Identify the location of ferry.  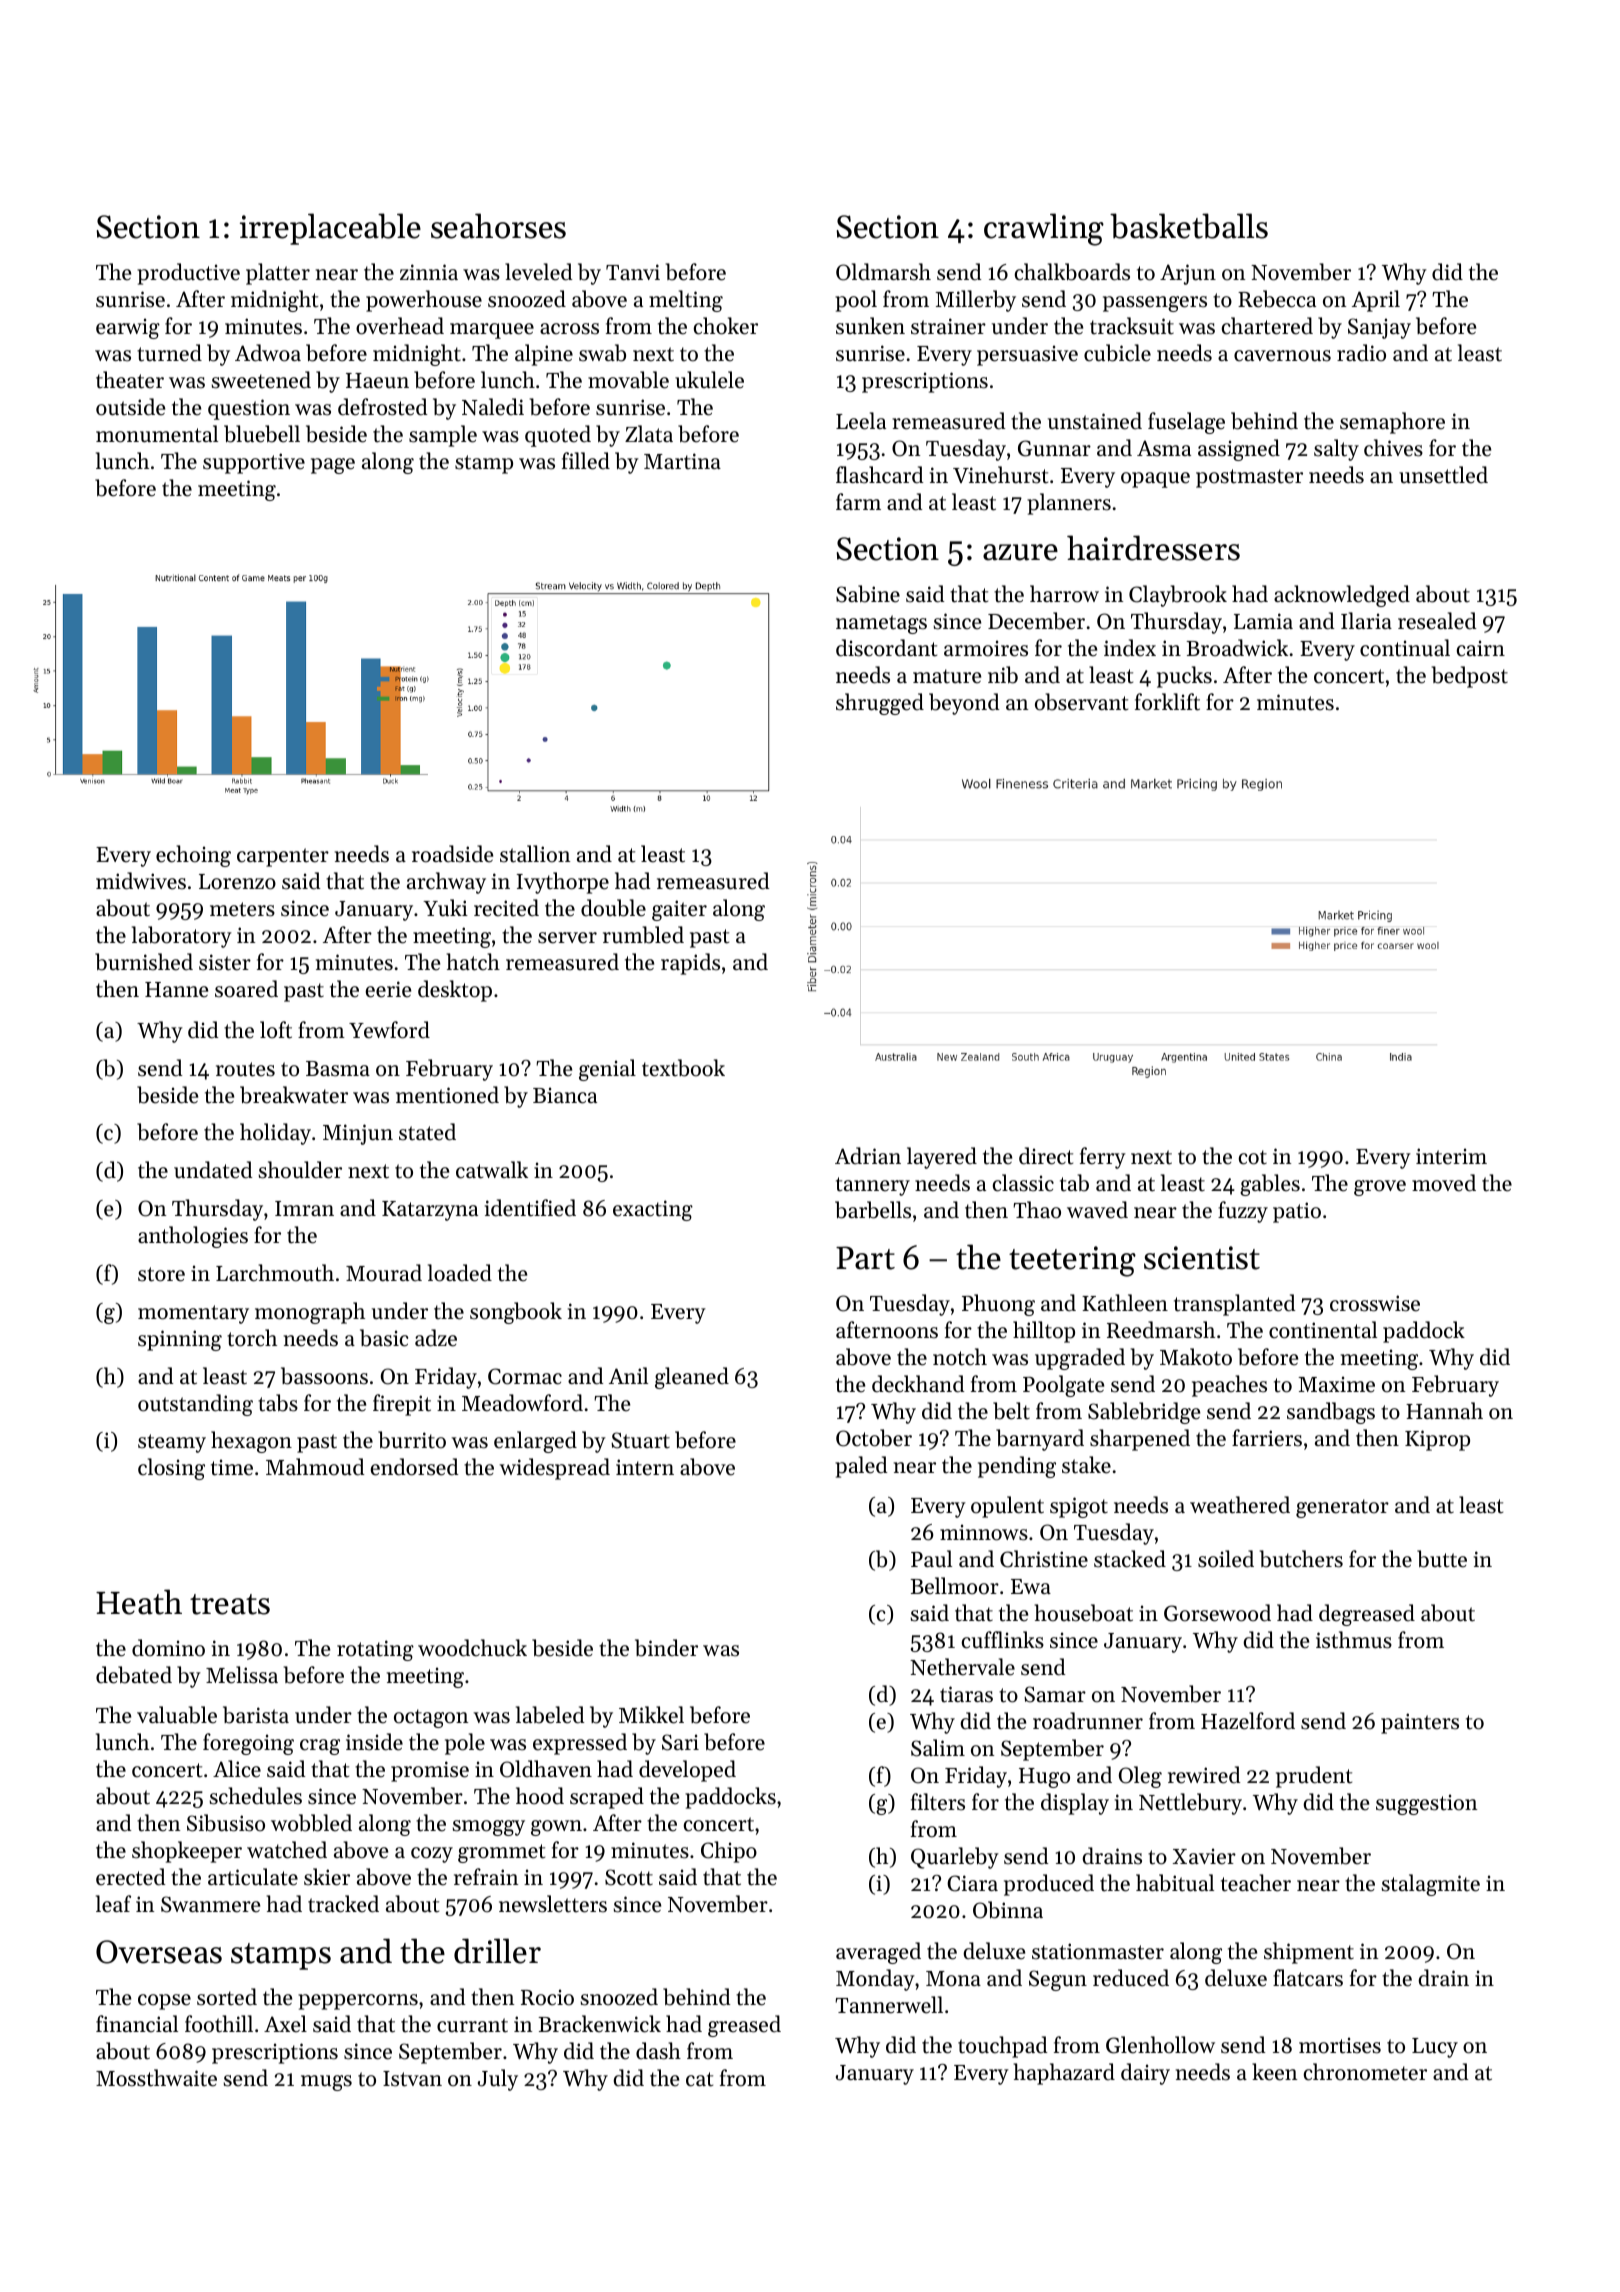
(1103, 1158).
